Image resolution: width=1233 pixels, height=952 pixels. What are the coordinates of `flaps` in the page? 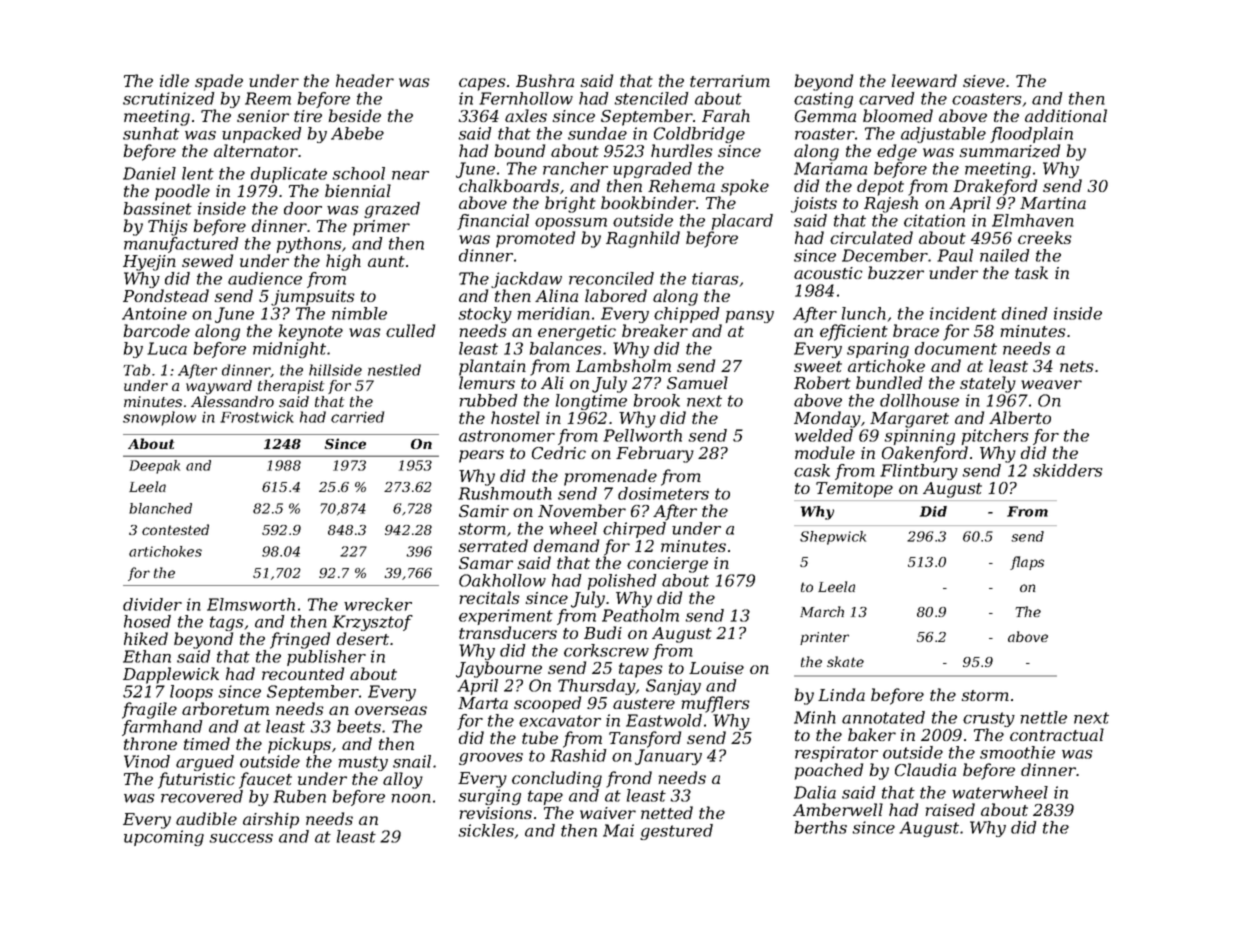 It's located at (1027, 563).
